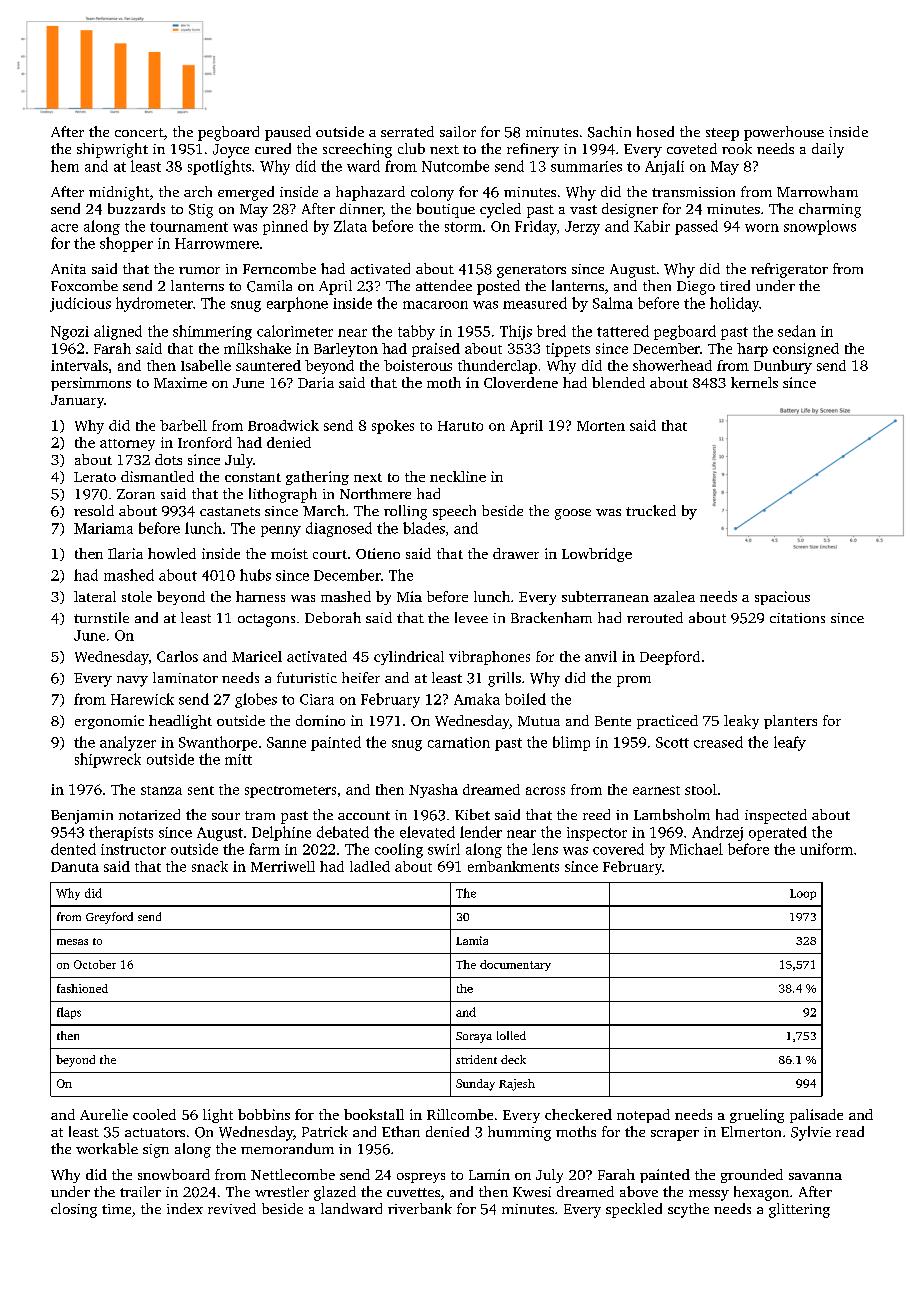 The image size is (924, 1308). What do you see at coordinates (651, 510) in the image?
I see `trucked` at bounding box center [651, 510].
